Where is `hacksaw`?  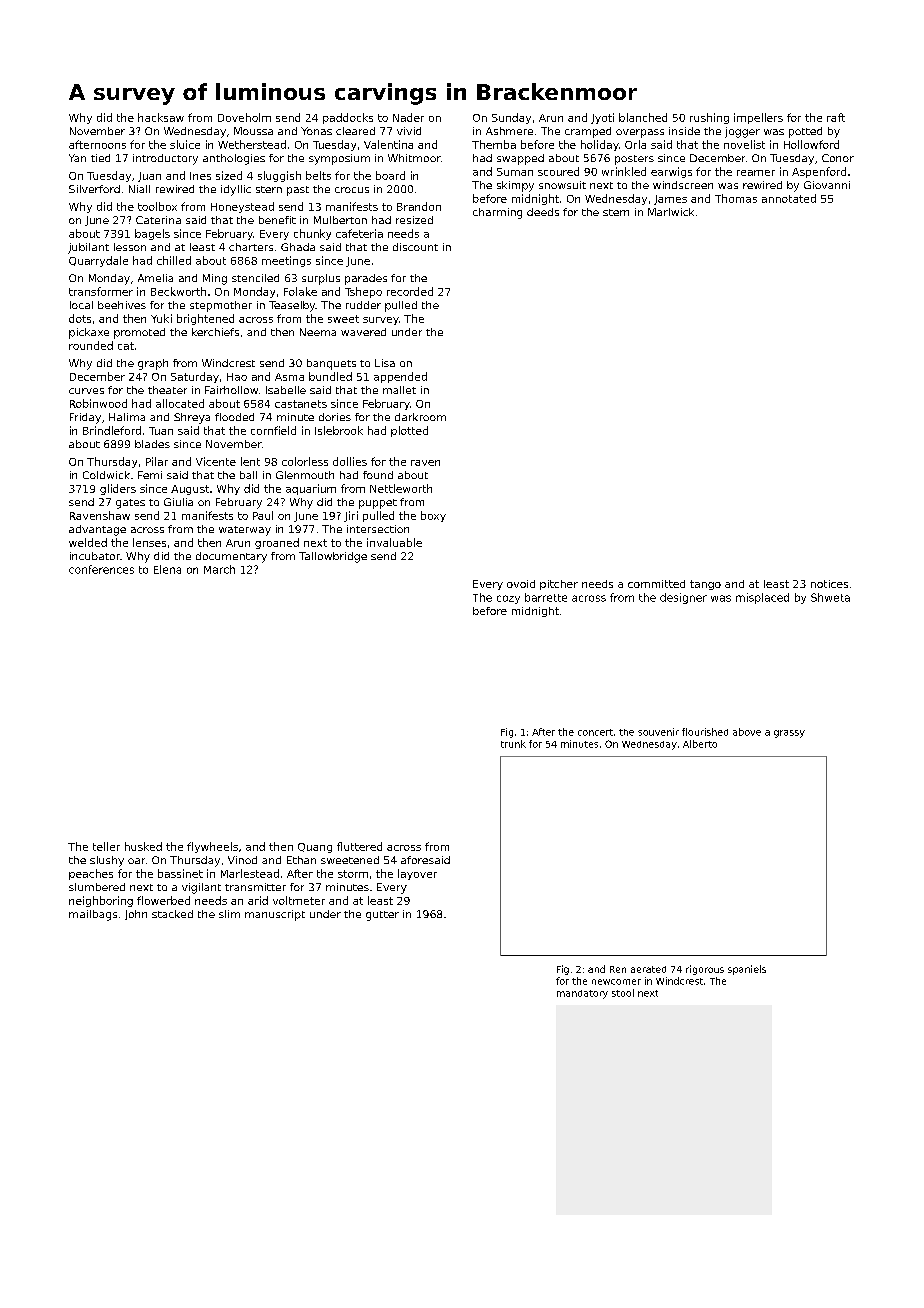 hacksaw is located at coordinates (161, 117).
